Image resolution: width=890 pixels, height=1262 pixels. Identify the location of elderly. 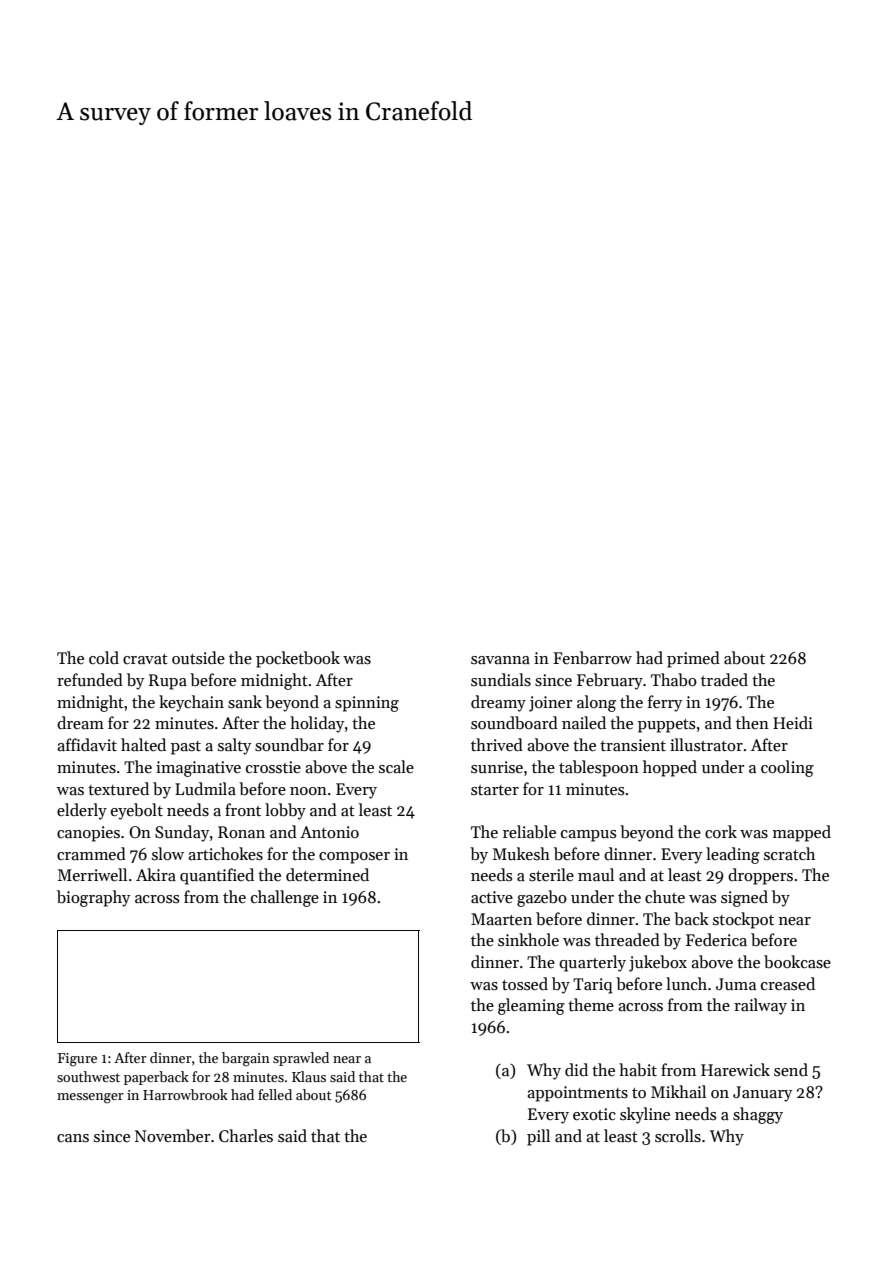
(82, 811).
